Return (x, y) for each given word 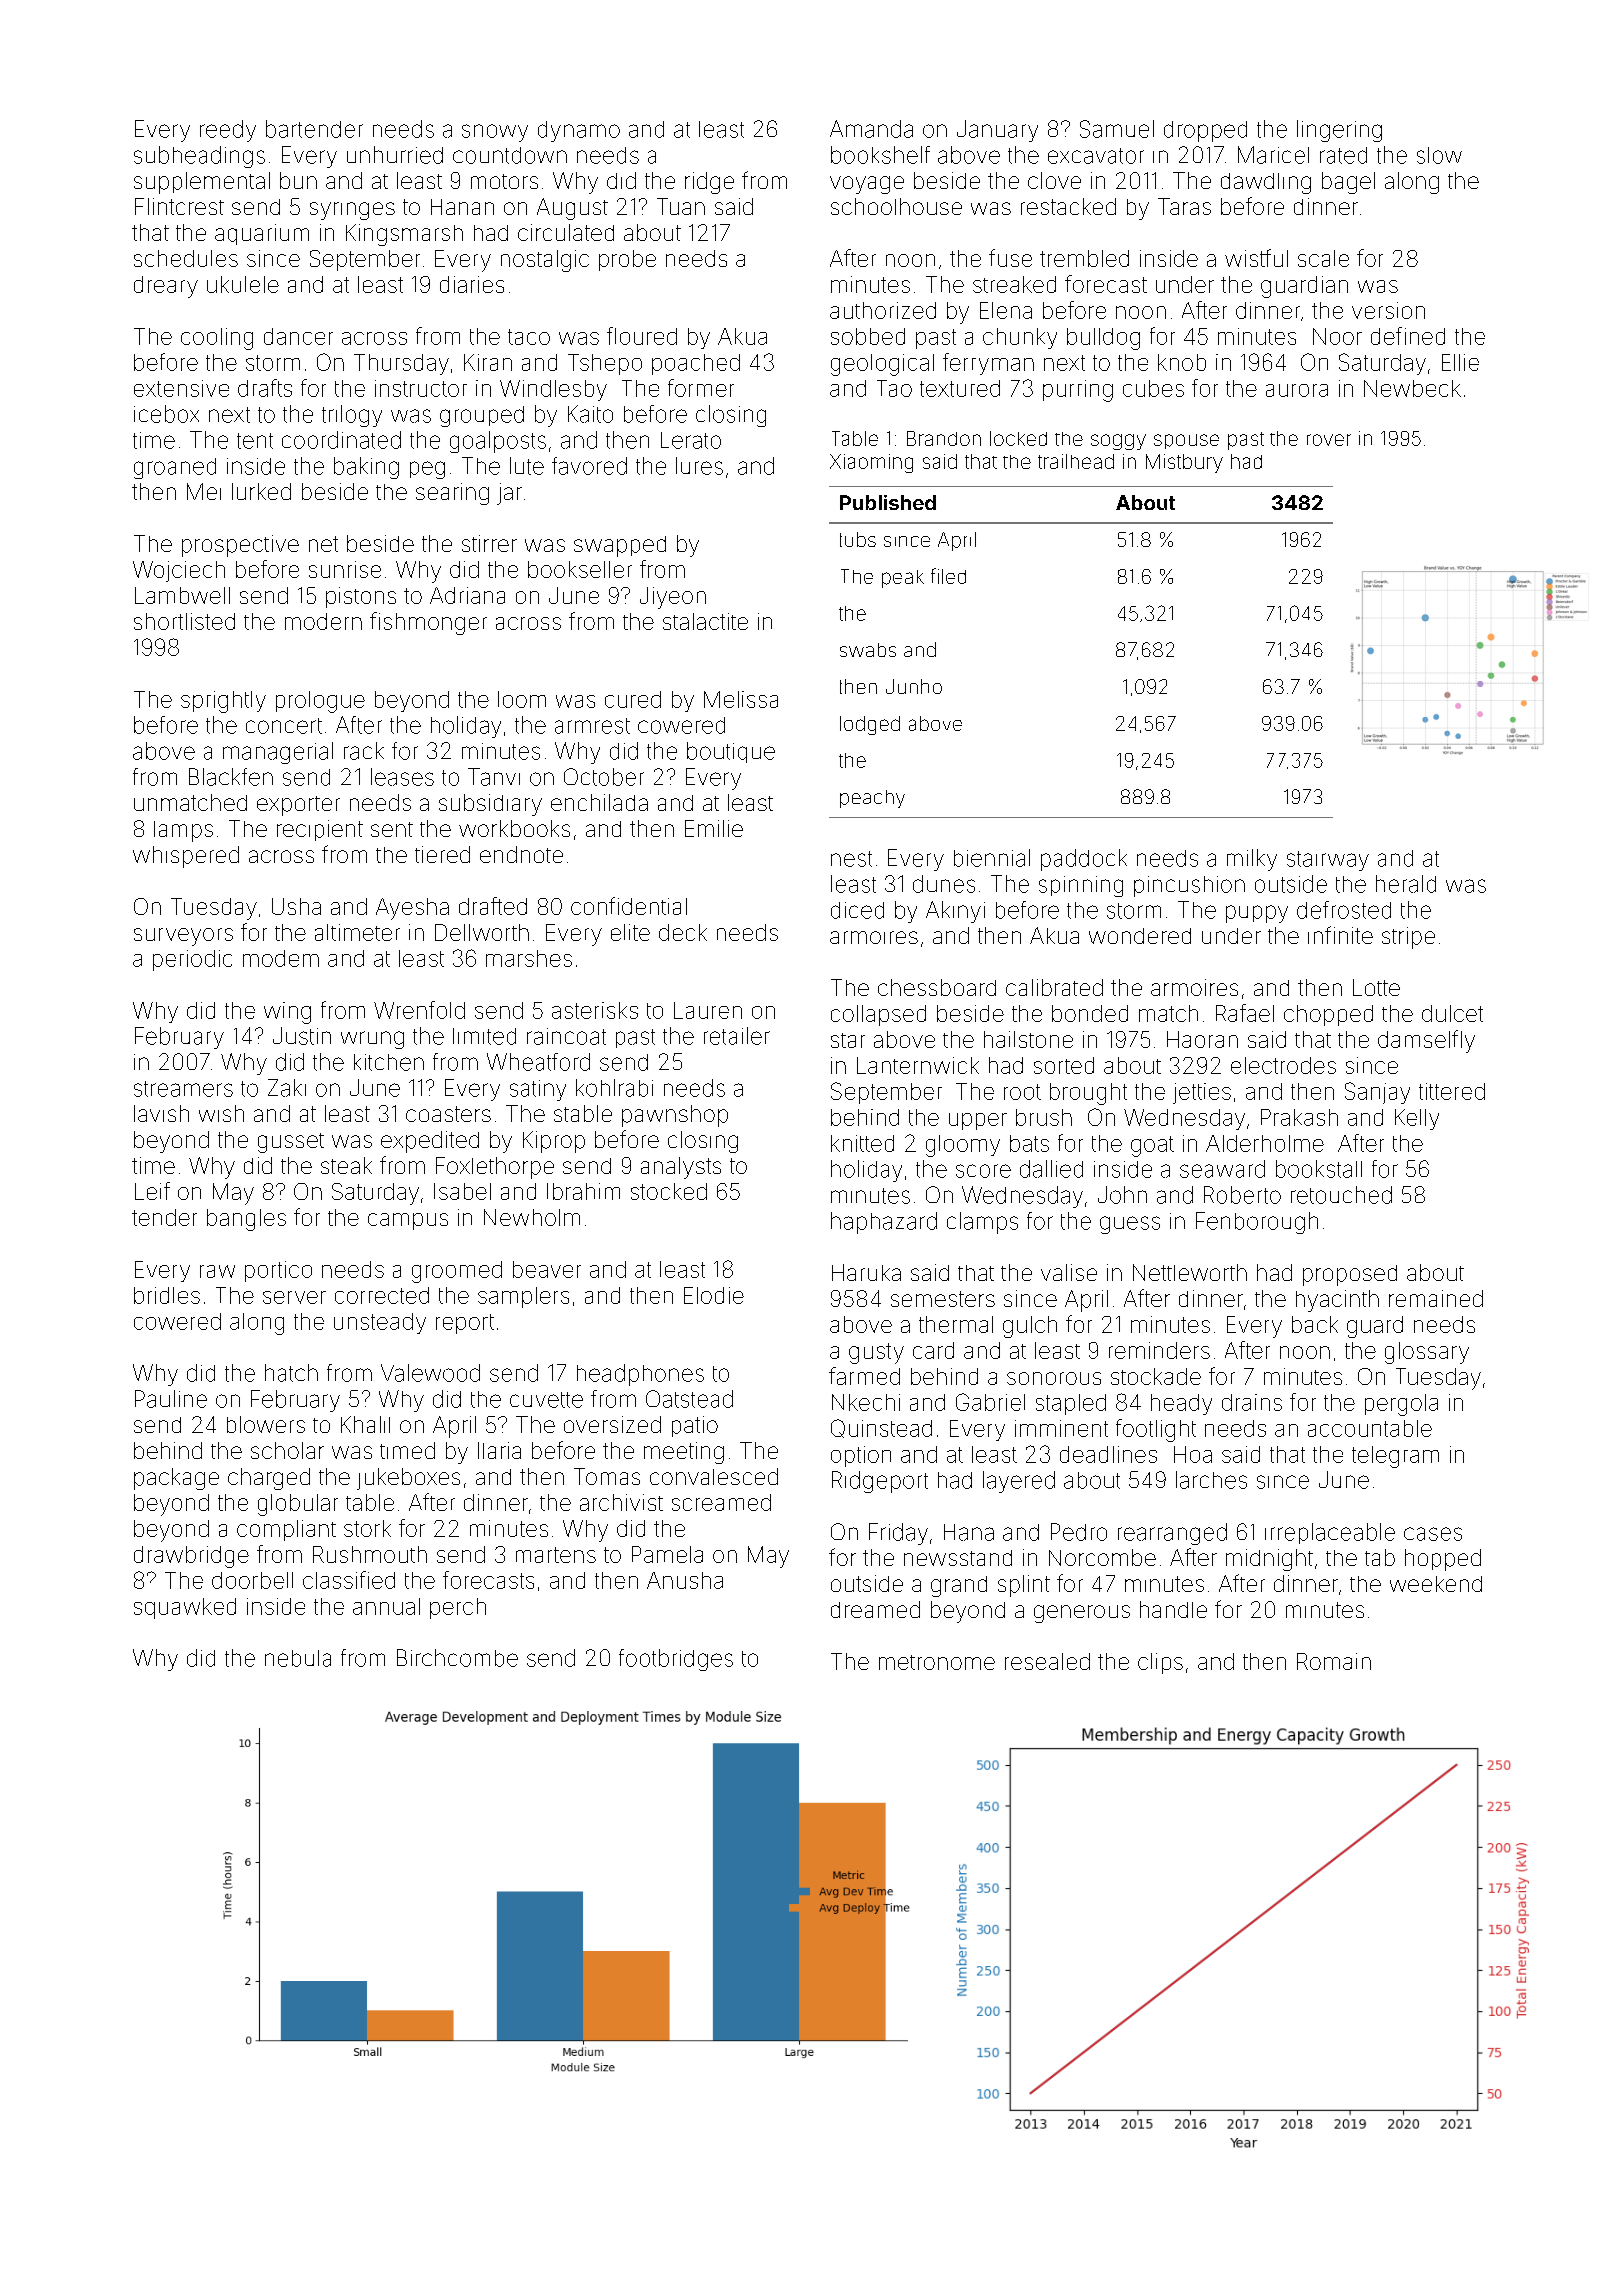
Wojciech (179, 571)
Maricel (1273, 155)
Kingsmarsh (404, 235)
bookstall (1319, 1169)
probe (627, 260)
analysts (681, 1168)
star (848, 1040)
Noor (1337, 336)
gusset (291, 1143)
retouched (1341, 1195)
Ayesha (412, 909)
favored (589, 466)
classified (349, 1580)
